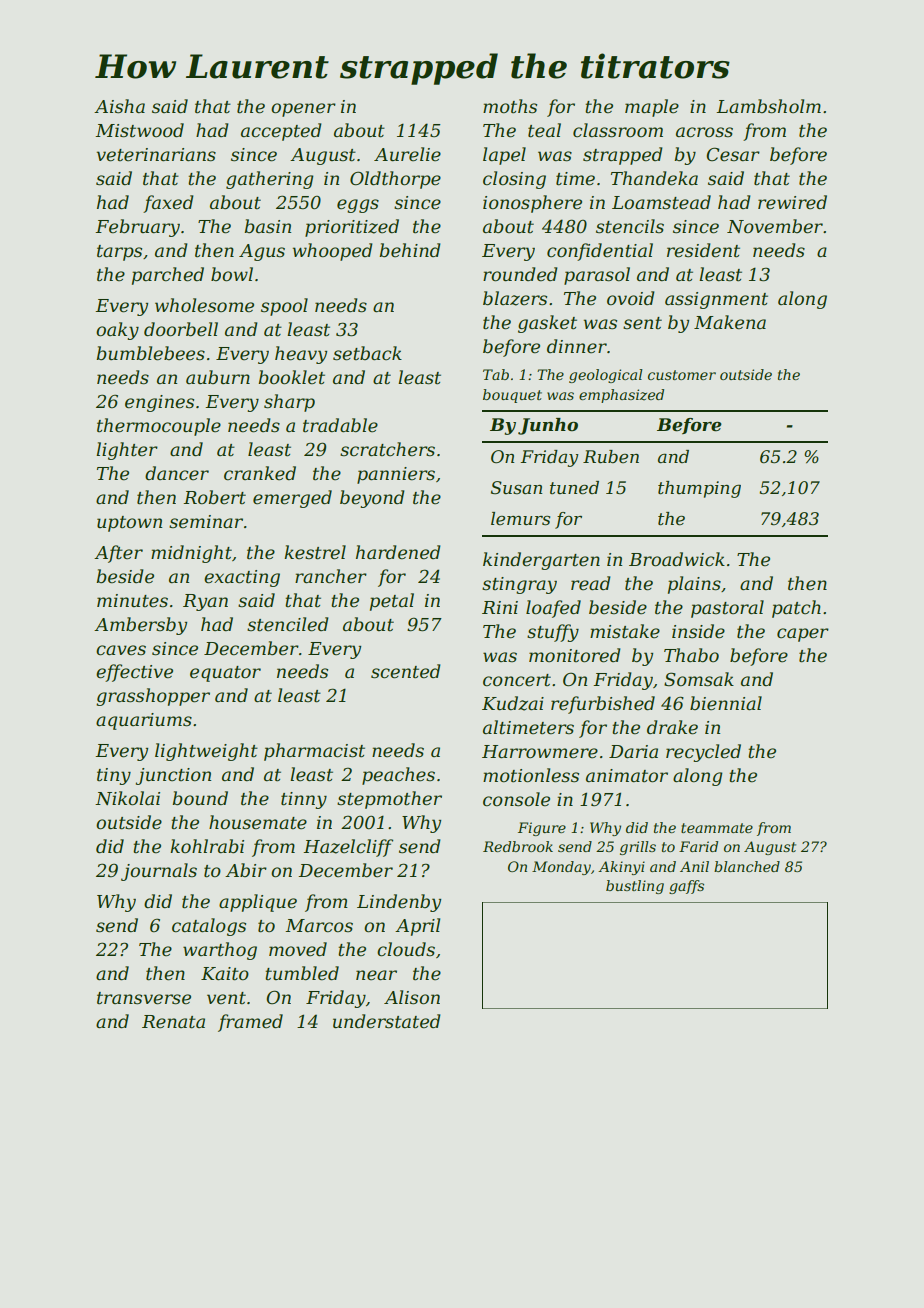 Image resolution: width=924 pixels, height=1308 pixels. I want to click on Mistwood, so click(139, 130).
